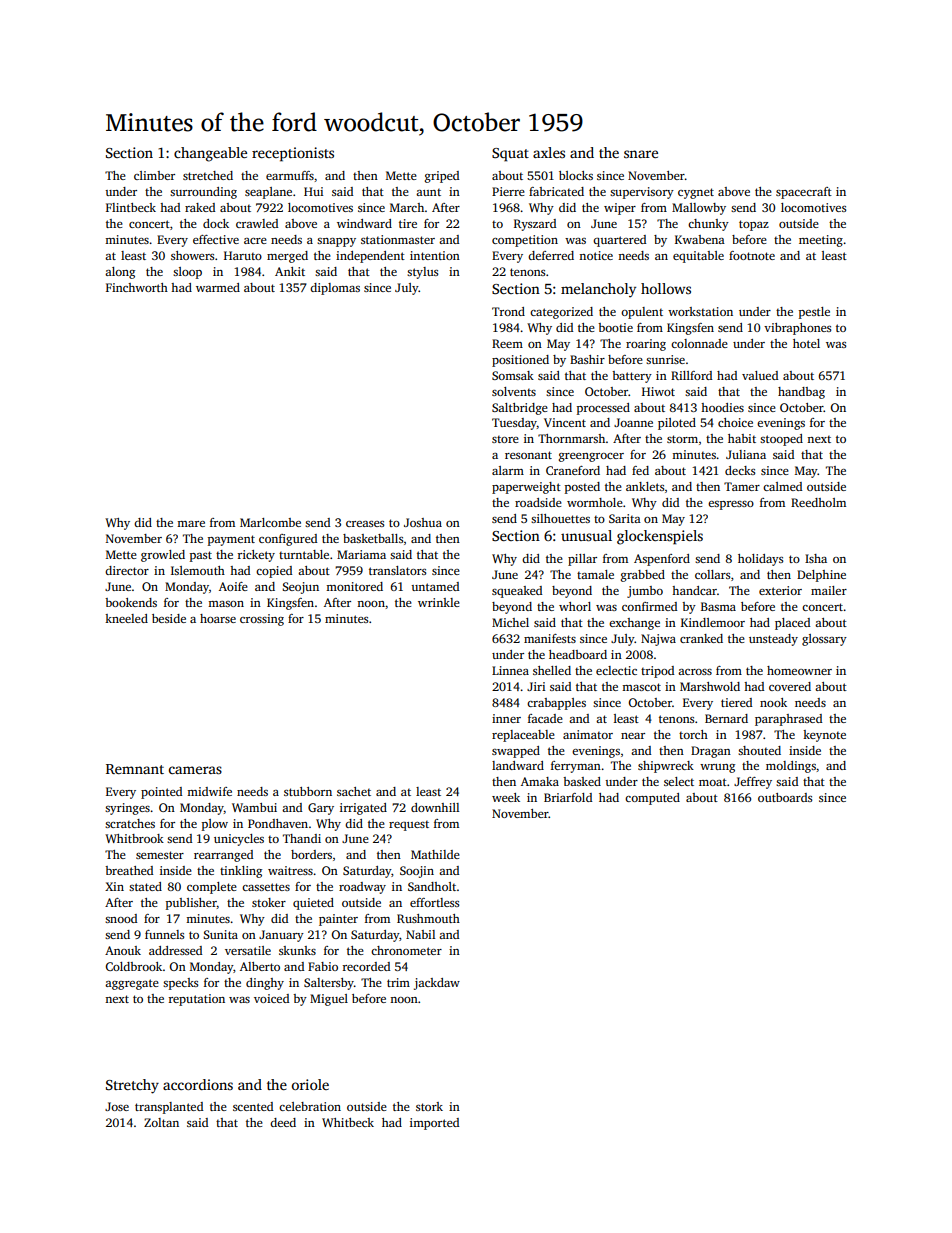  What do you see at coordinates (434, 1124) in the screenshot?
I see `imported` at bounding box center [434, 1124].
